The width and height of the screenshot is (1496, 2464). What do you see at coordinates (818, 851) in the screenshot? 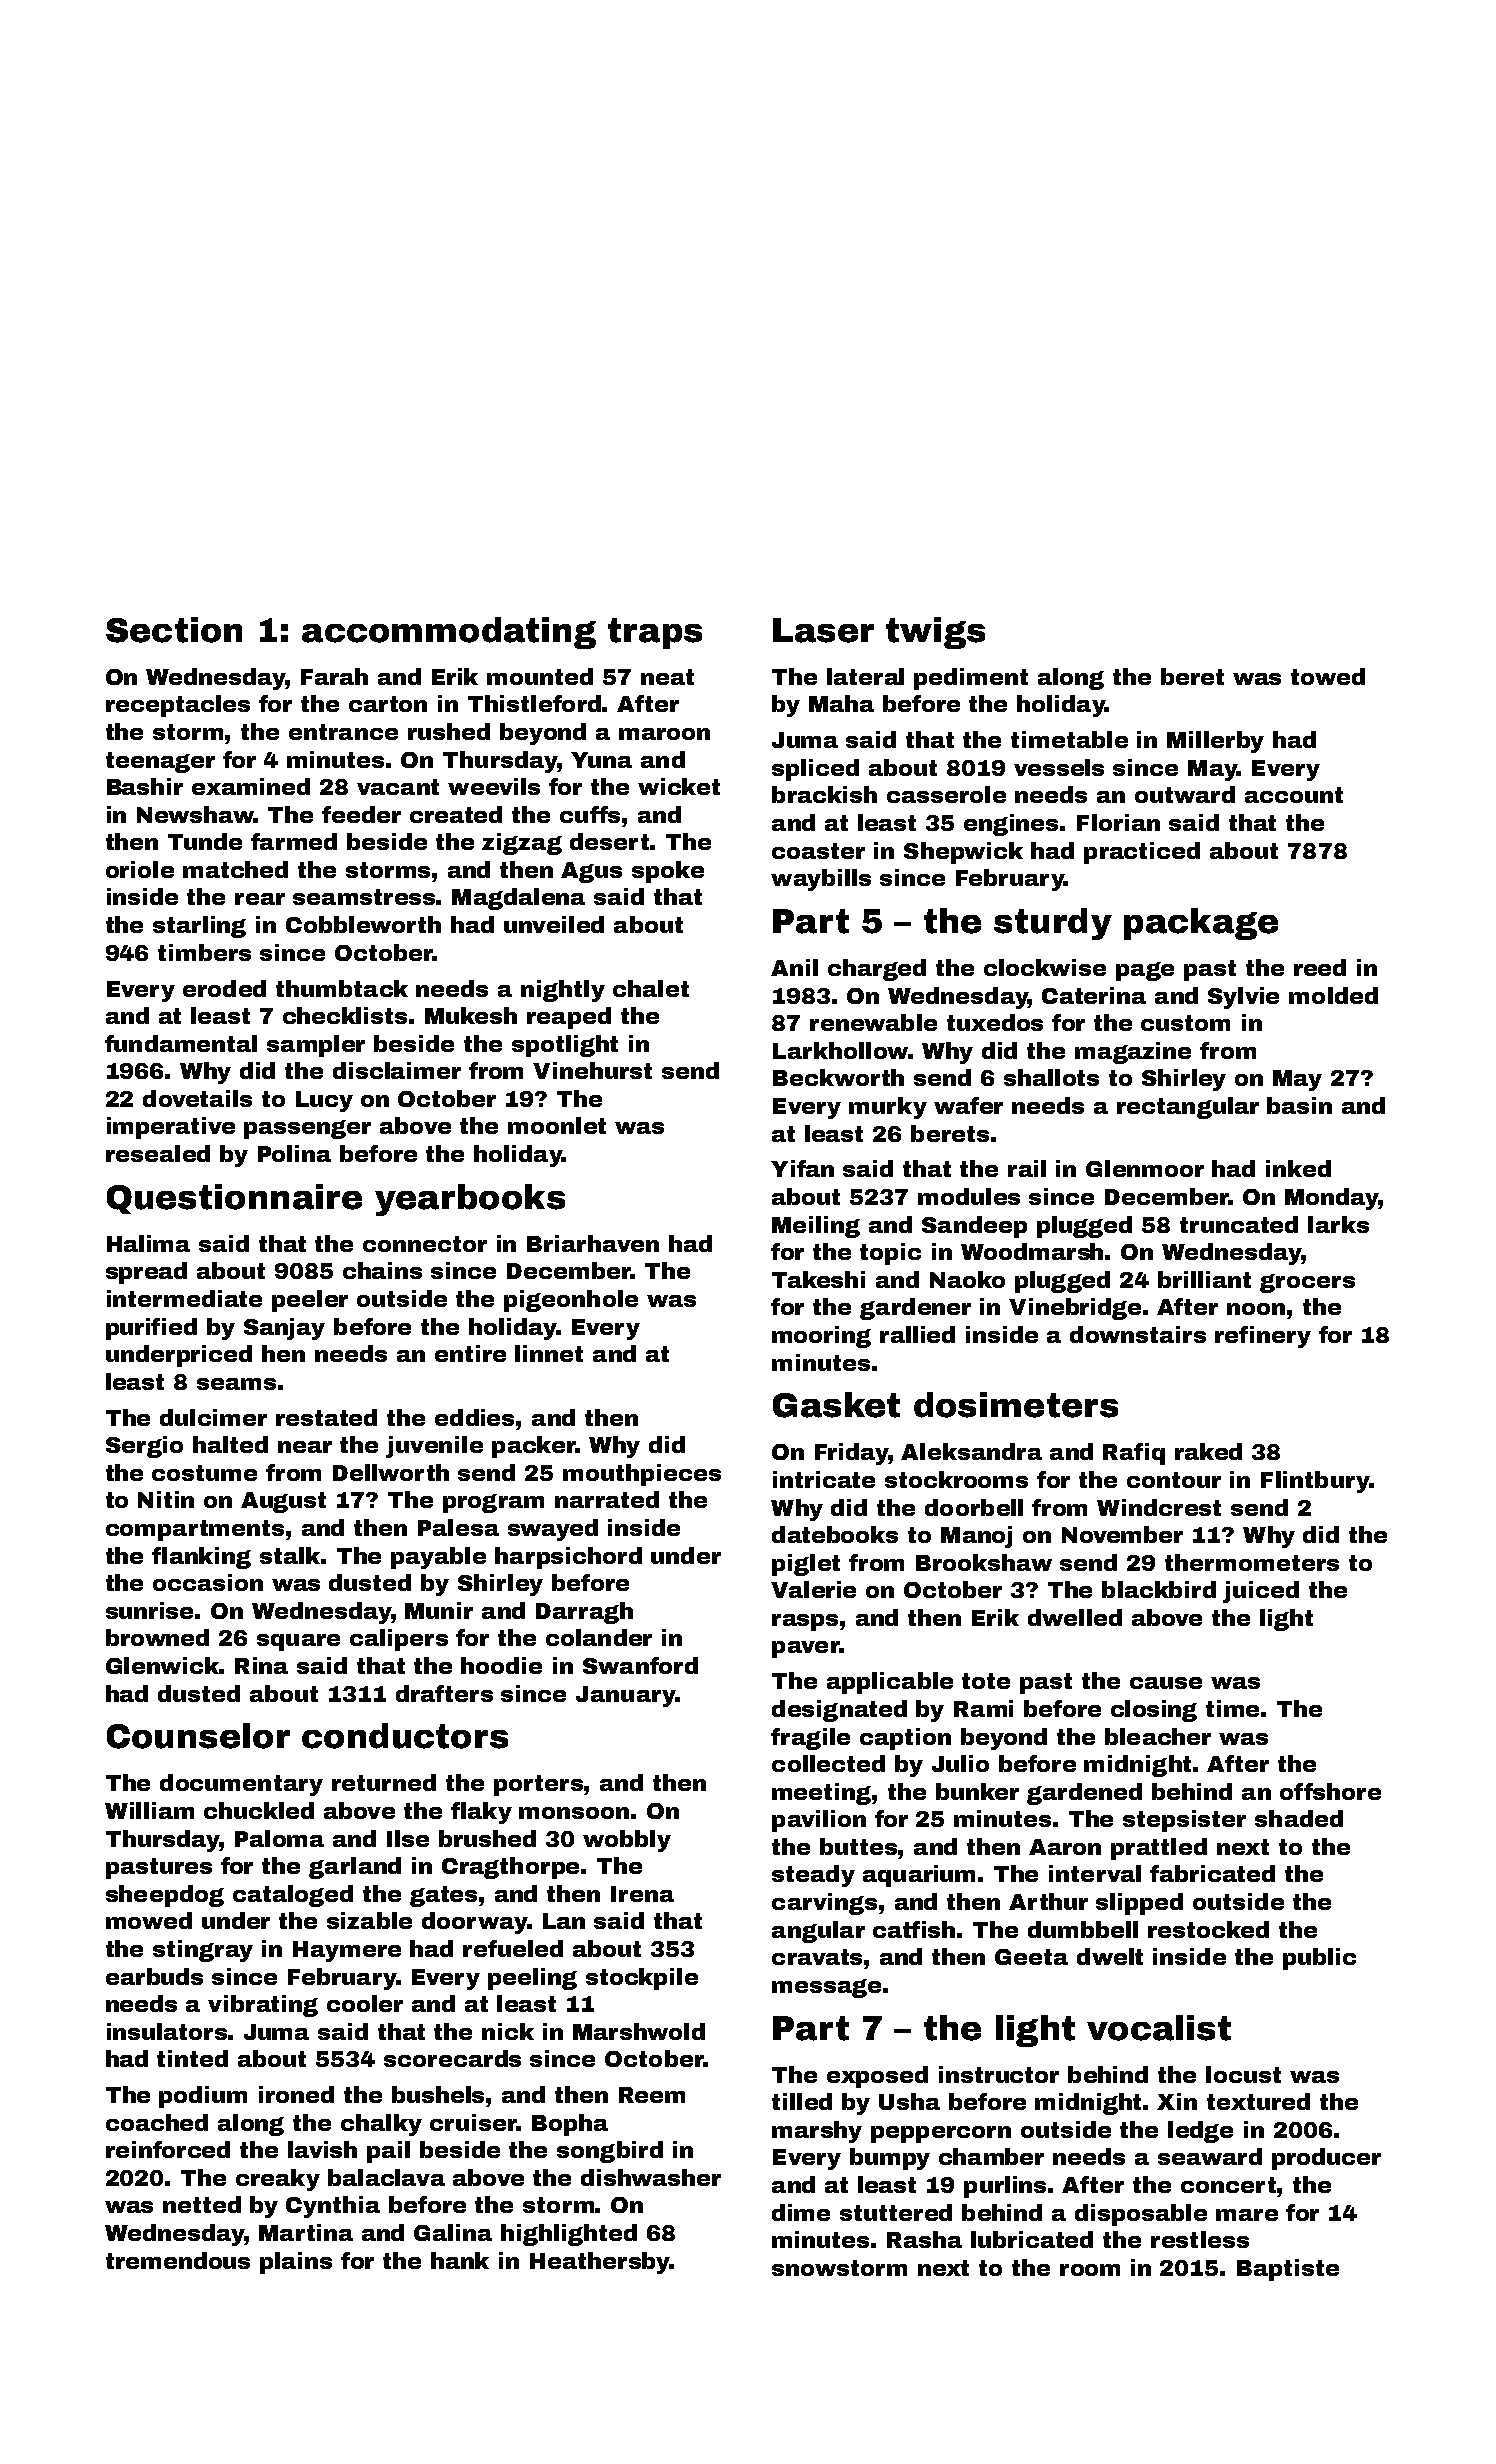
I see `coaster` at bounding box center [818, 851].
